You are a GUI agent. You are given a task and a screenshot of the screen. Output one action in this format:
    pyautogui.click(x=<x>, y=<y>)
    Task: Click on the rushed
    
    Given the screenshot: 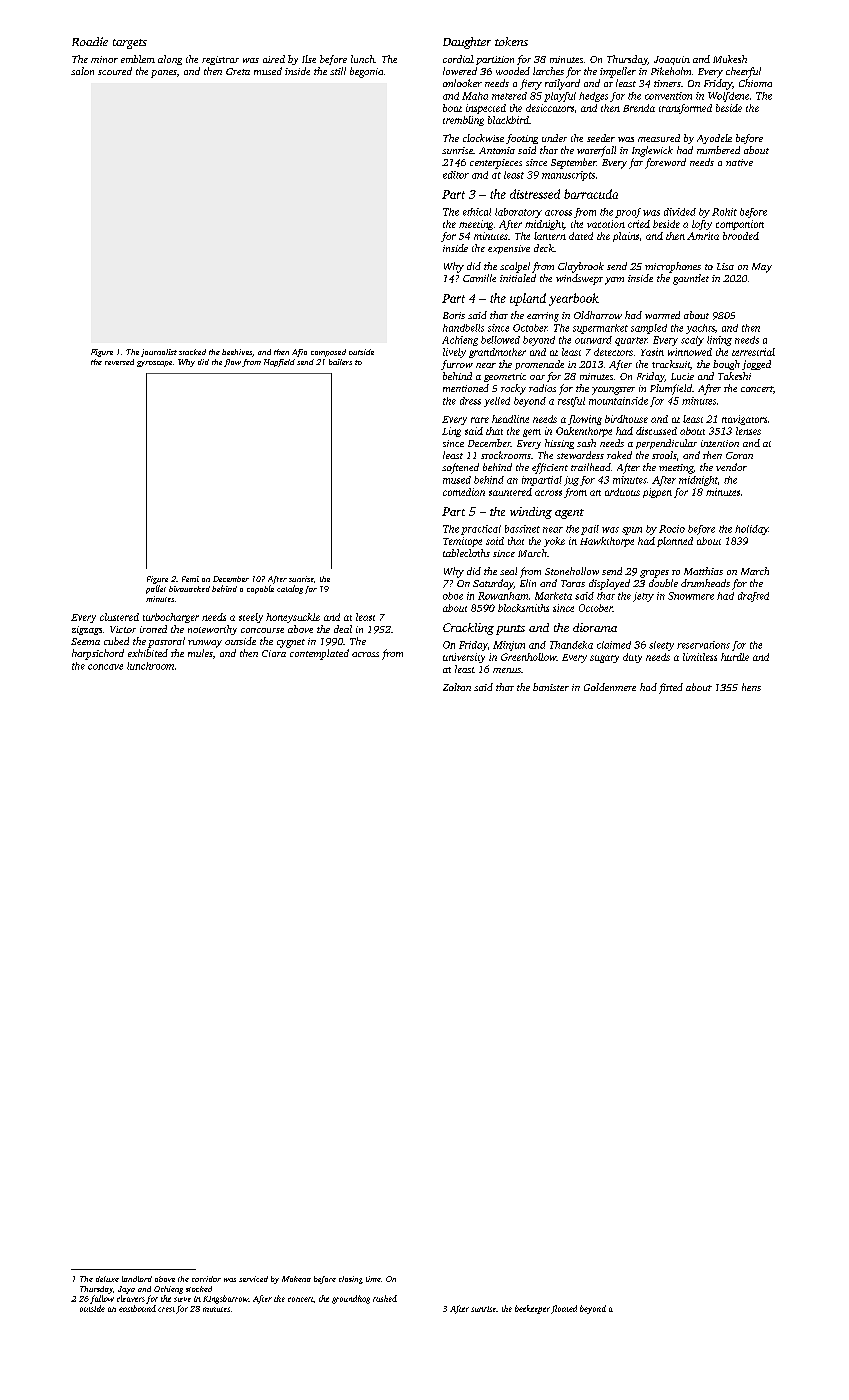 What is the action you would take?
    pyautogui.click(x=385, y=1298)
